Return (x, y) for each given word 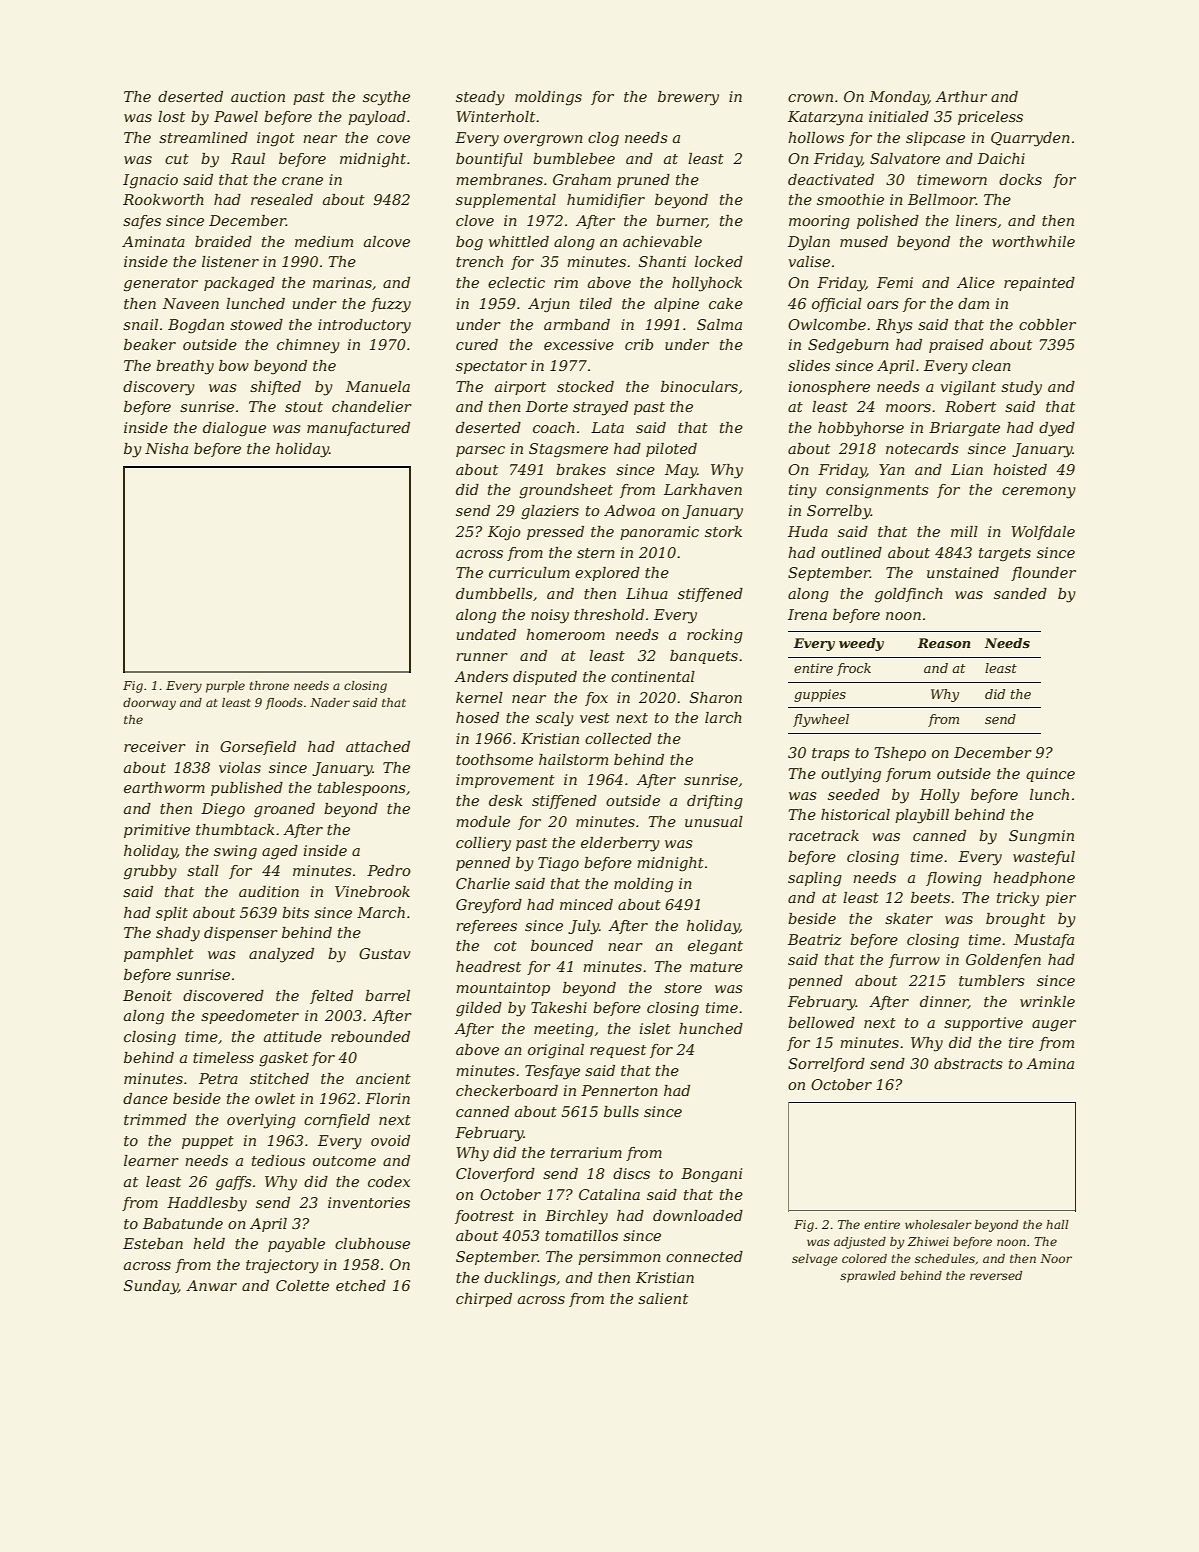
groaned (284, 810)
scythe (386, 98)
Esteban (153, 1243)
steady (480, 98)
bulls (621, 1111)
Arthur (961, 96)
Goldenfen (1003, 961)
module (483, 821)
